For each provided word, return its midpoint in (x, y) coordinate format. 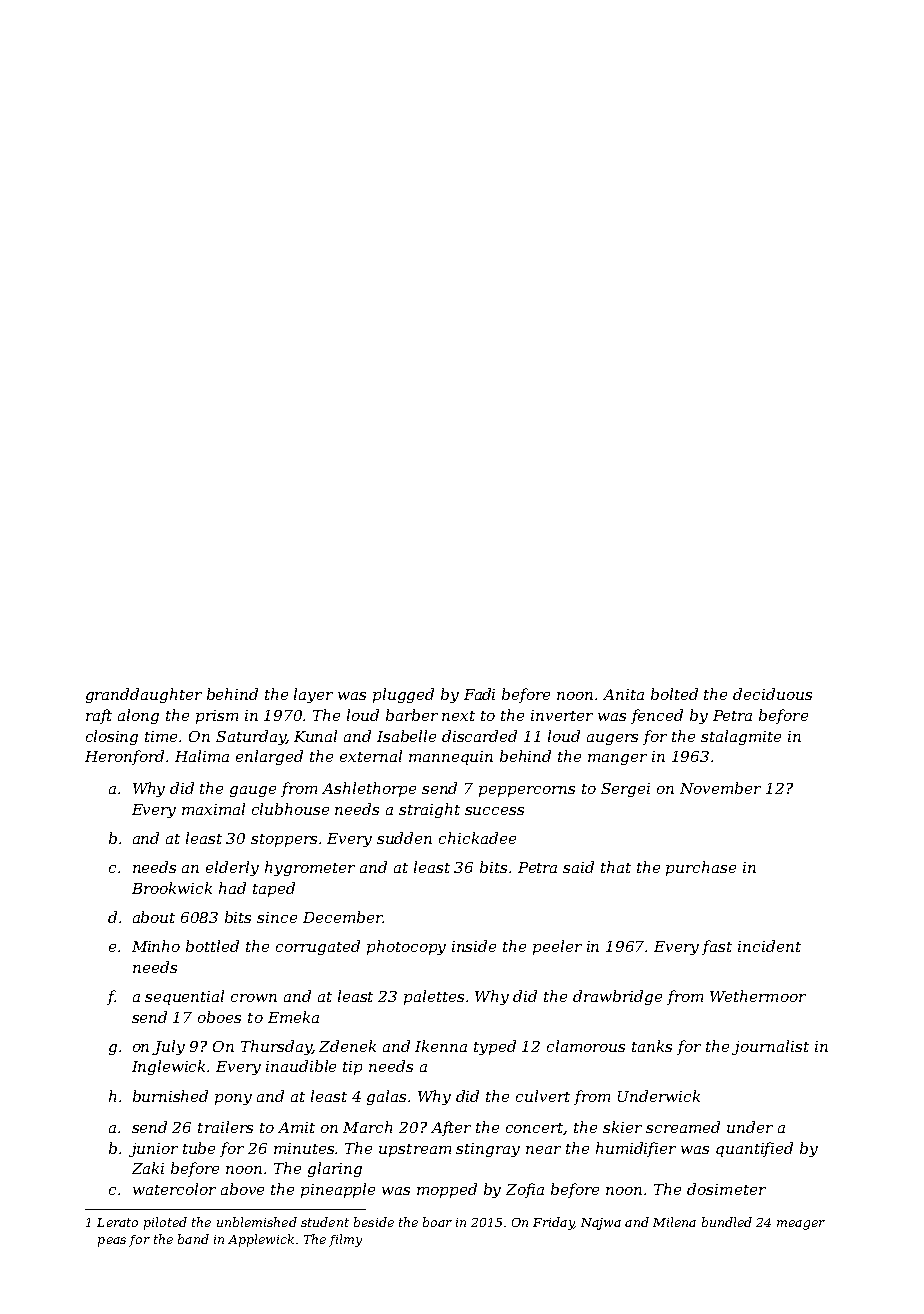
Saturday (251, 737)
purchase (701, 868)
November (720, 788)
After (451, 1128)
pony (233, 1099)
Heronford (124, 757)
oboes (219, 1017)
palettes (434, 997)
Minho (156, 946)
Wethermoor (758, 996)
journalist (770, 1047)
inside (474, 946)
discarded (479, 736)
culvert (543, 1096)
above (242, 1189)
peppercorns (527, 791)
